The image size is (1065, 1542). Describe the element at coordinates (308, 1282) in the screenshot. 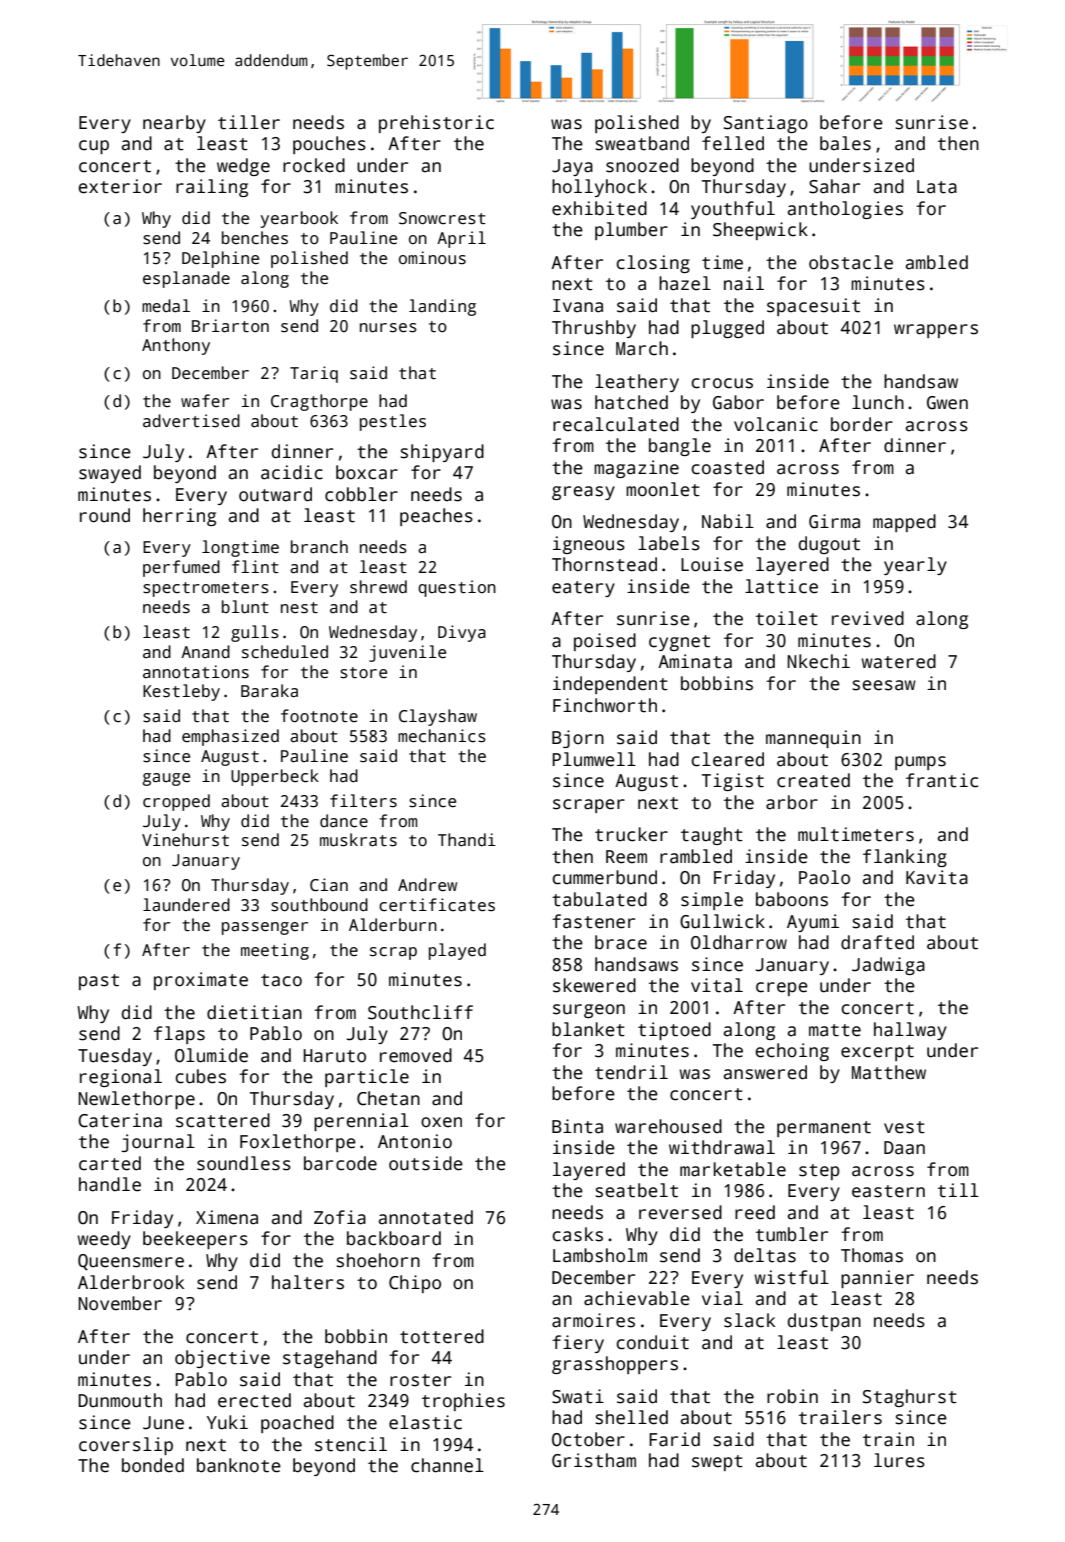

I see `halters` at that location.
